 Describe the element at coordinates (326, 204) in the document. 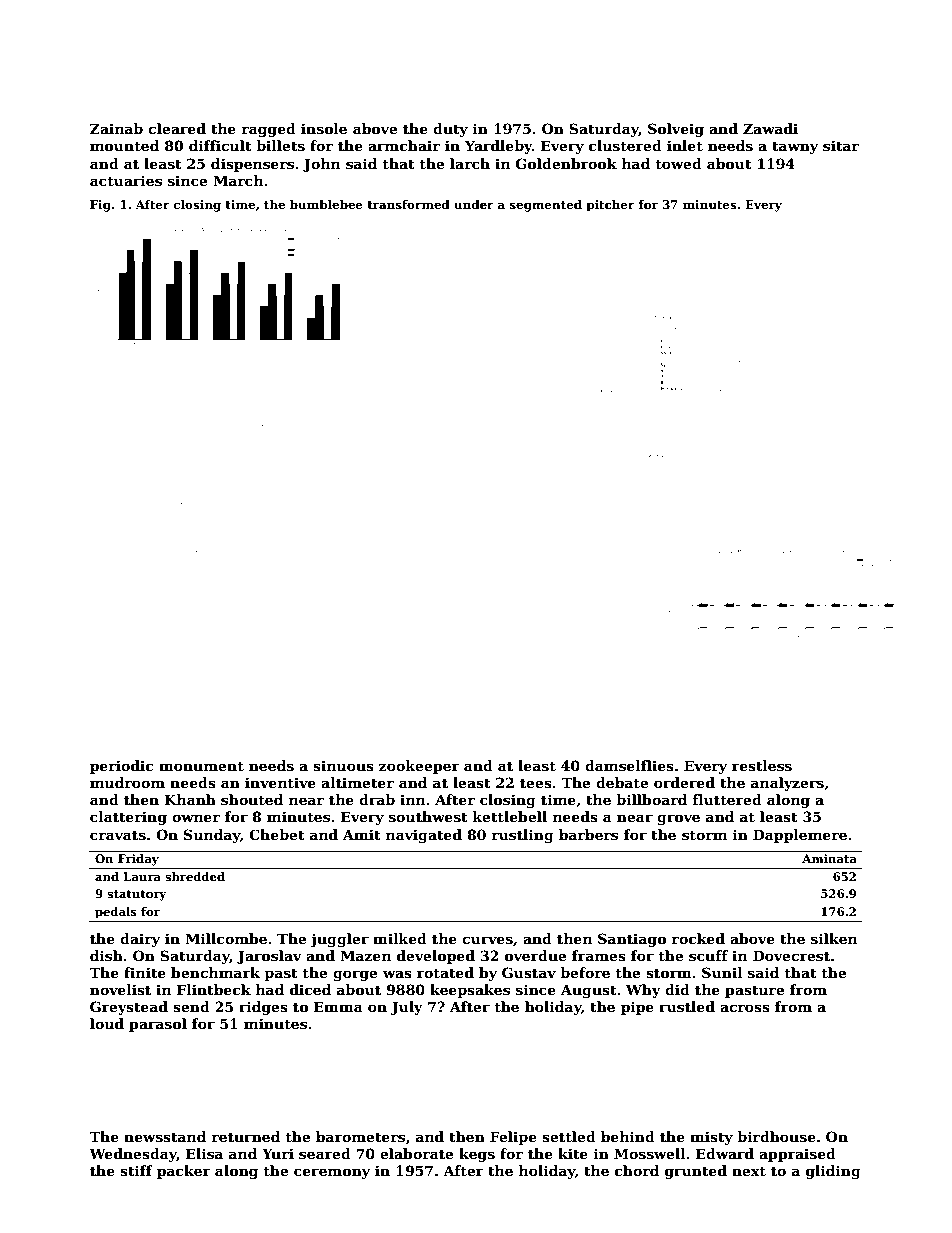

I see `bumblebee` at that location.
